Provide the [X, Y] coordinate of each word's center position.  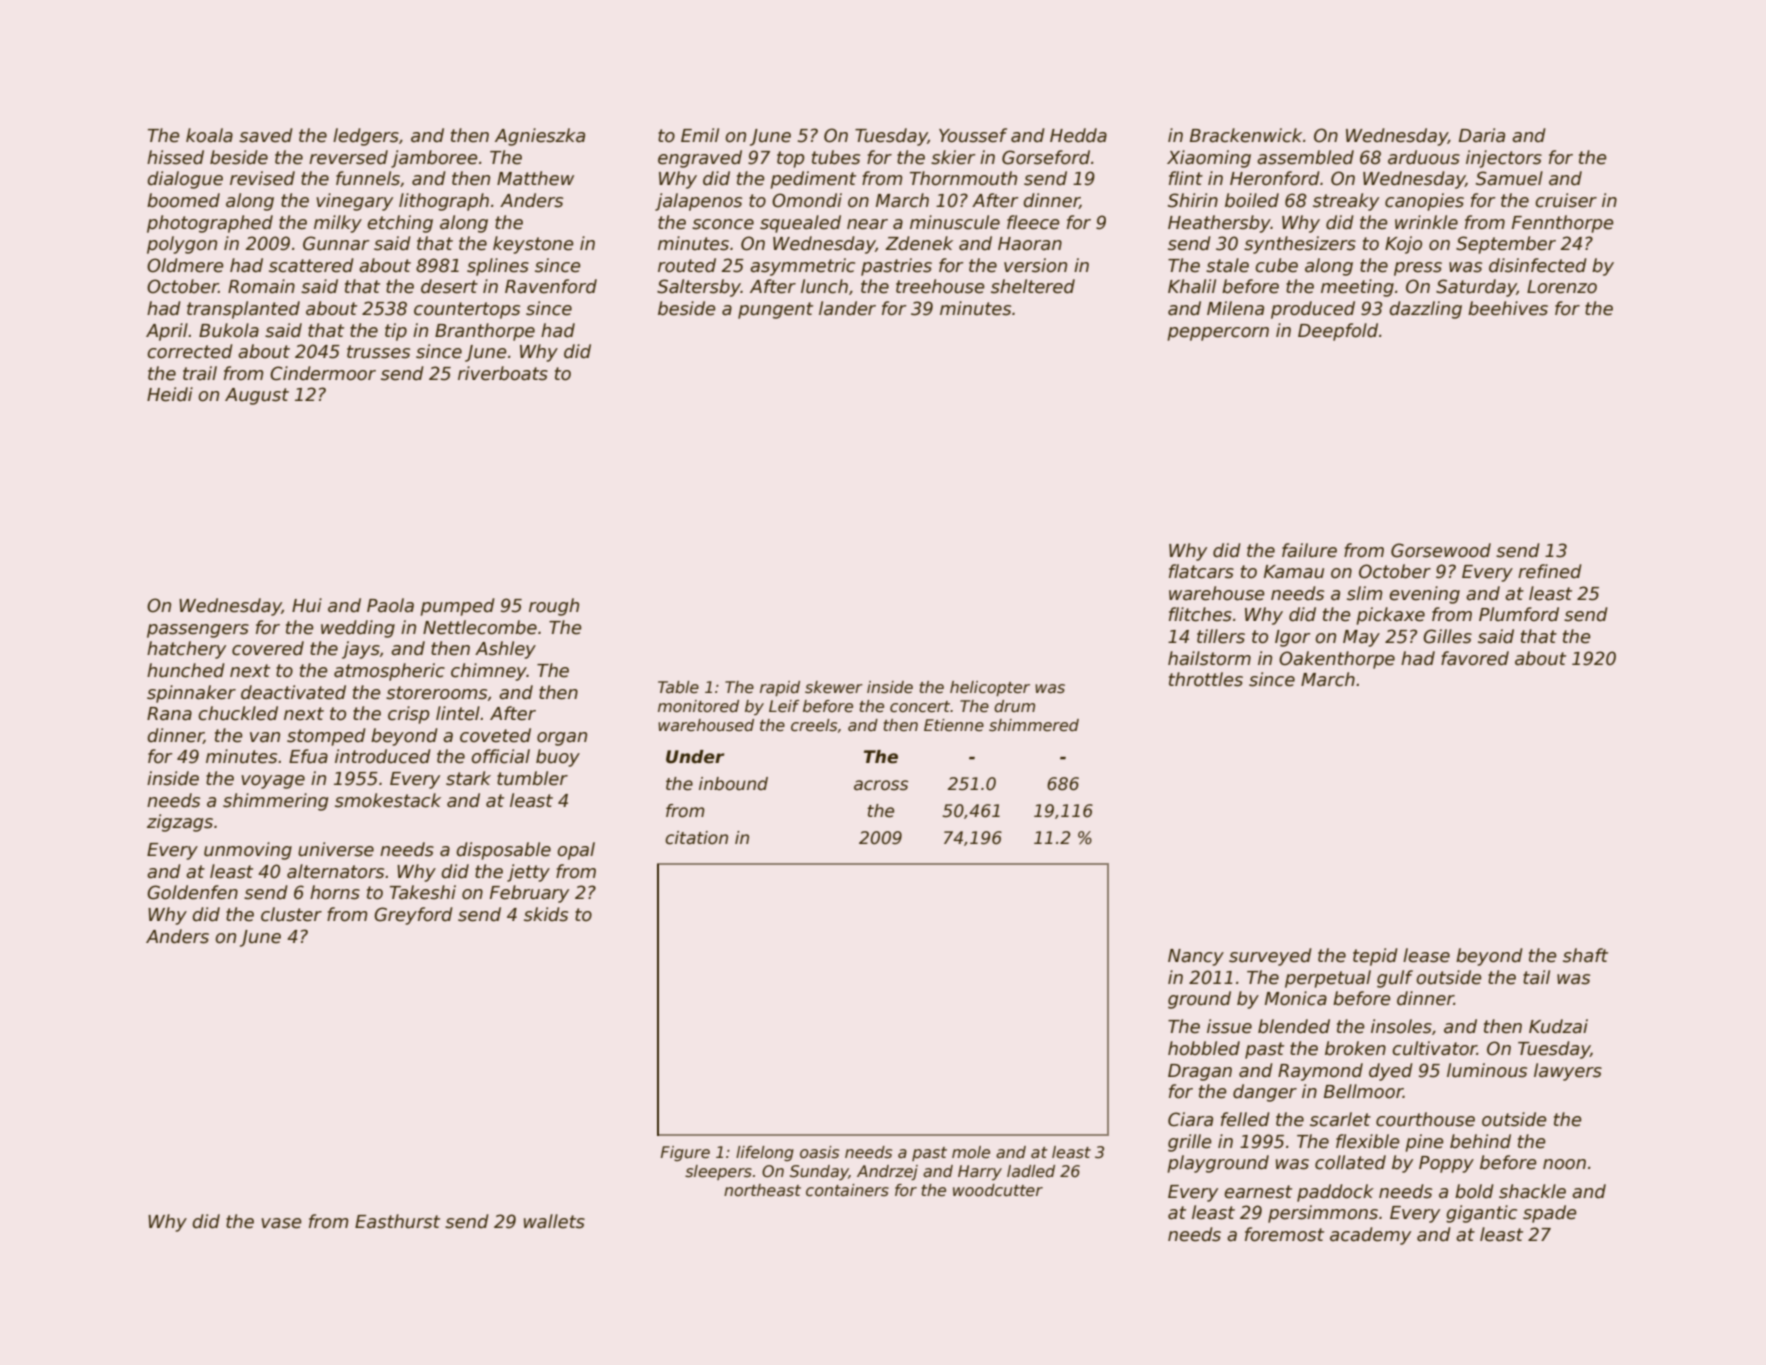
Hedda [1078, 135]
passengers [198, 631]
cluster [291, 914]
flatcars [1201, 571]
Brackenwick [1246, 135]
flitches [1200, 614]
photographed [210, 224]
